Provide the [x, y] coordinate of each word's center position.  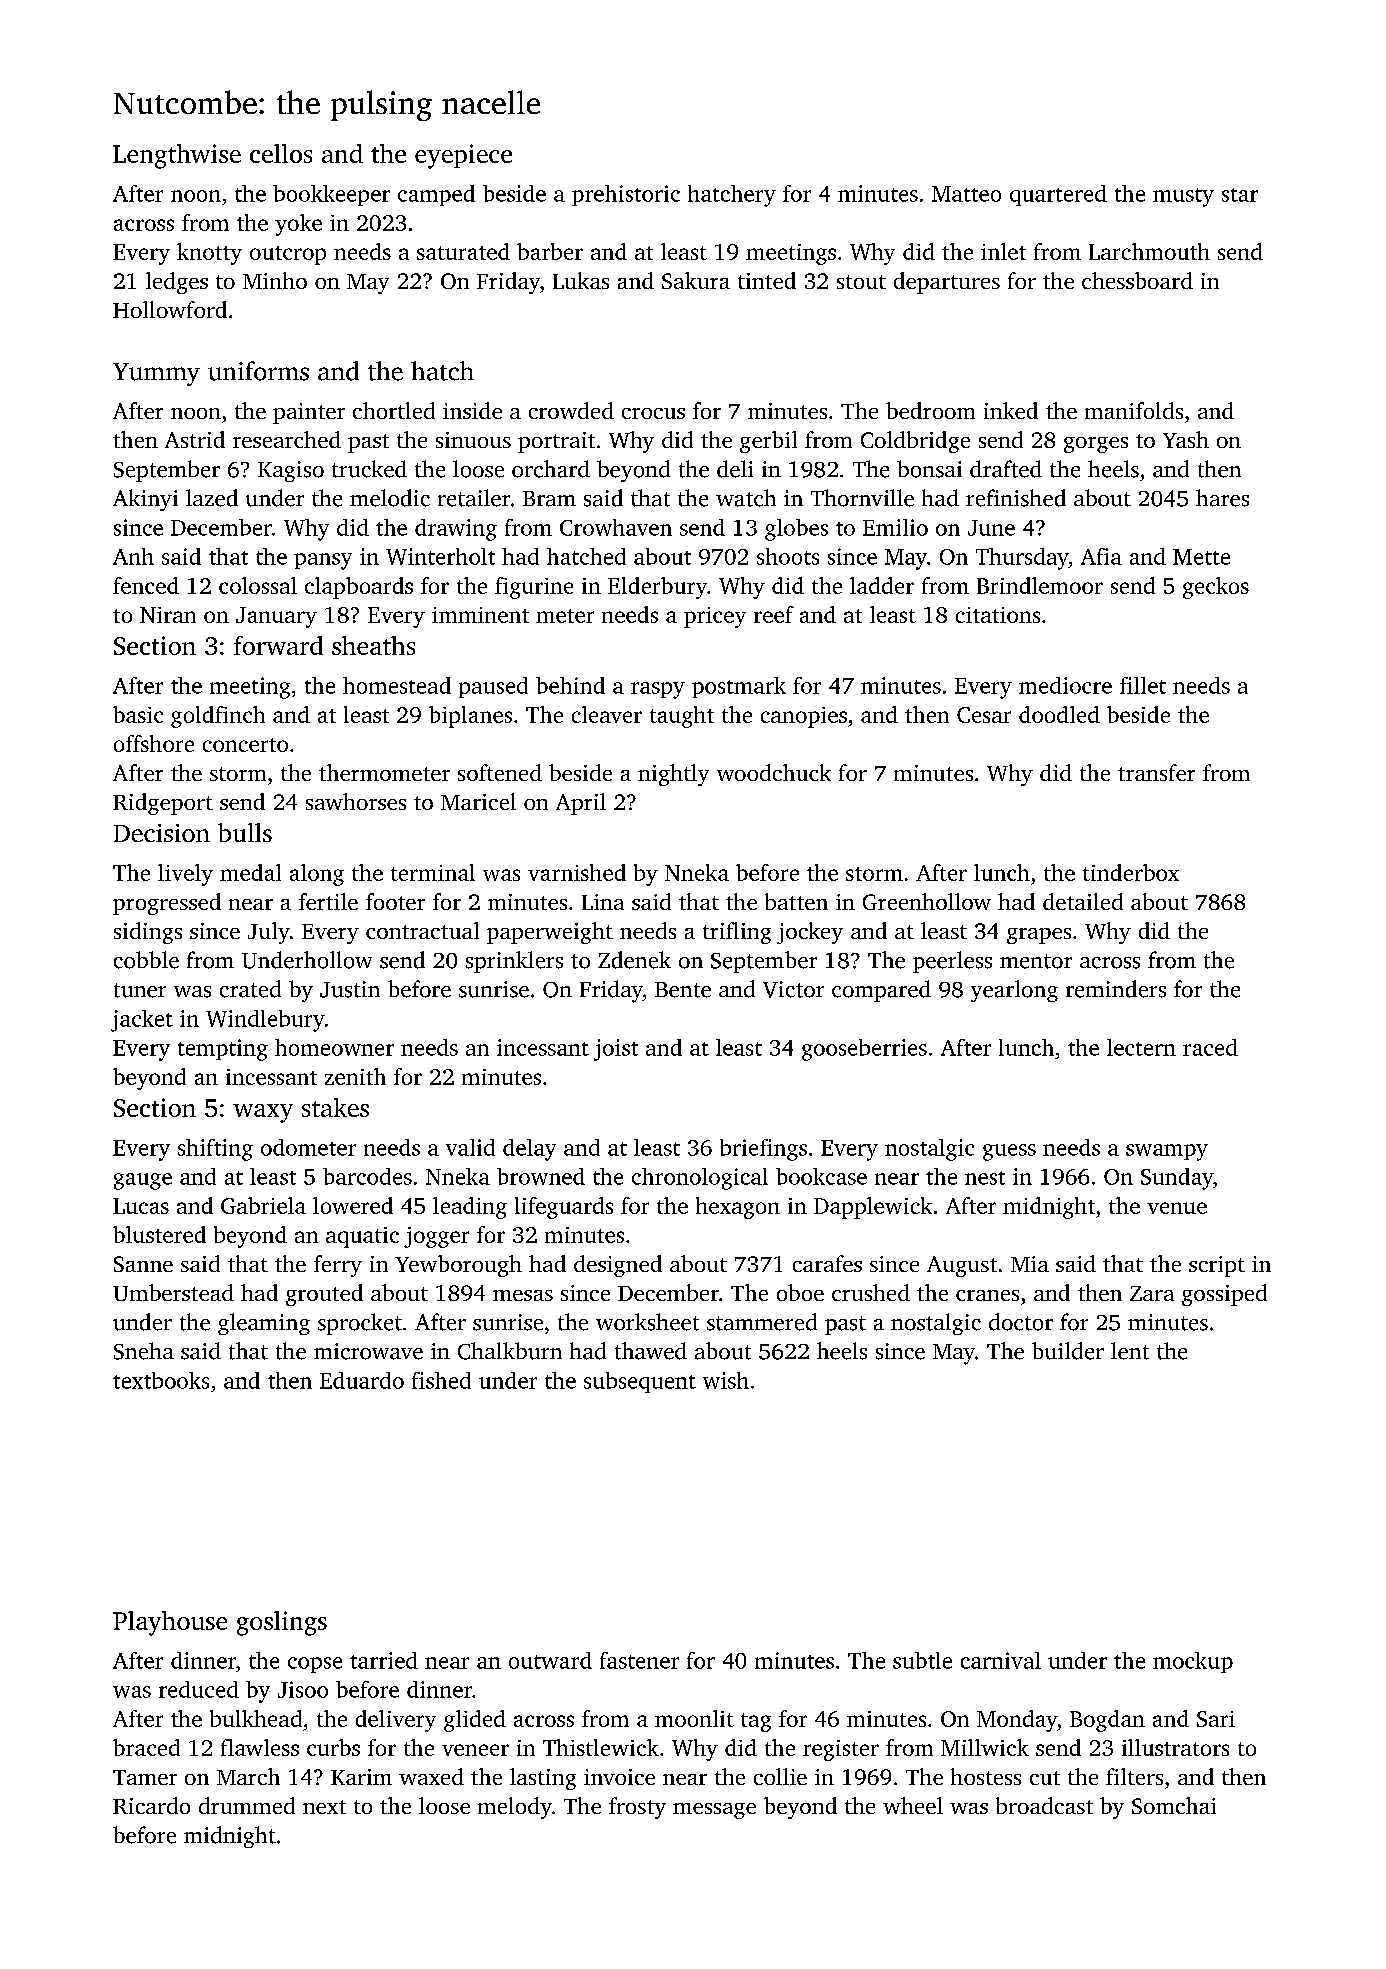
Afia [1101, 556]
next [324, 1807]
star [1240, 195]
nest [985, 1178]
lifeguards [564, 1208]
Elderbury [657, 588]
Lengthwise [177, 156]
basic [138, 714]
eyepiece [463, 156]
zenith [355, 1076]
